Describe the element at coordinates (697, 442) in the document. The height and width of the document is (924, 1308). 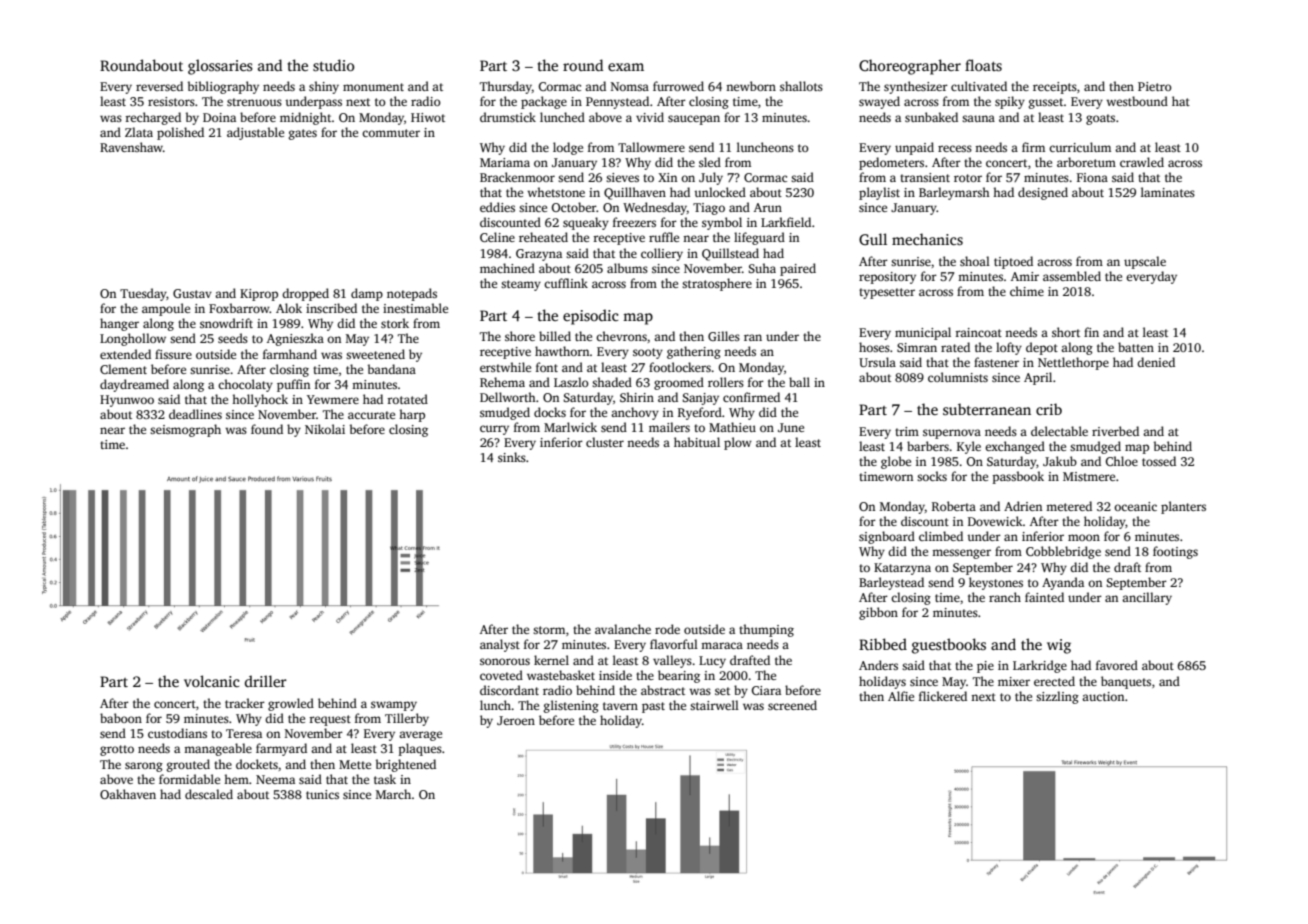
I see `habitual` at that location.
